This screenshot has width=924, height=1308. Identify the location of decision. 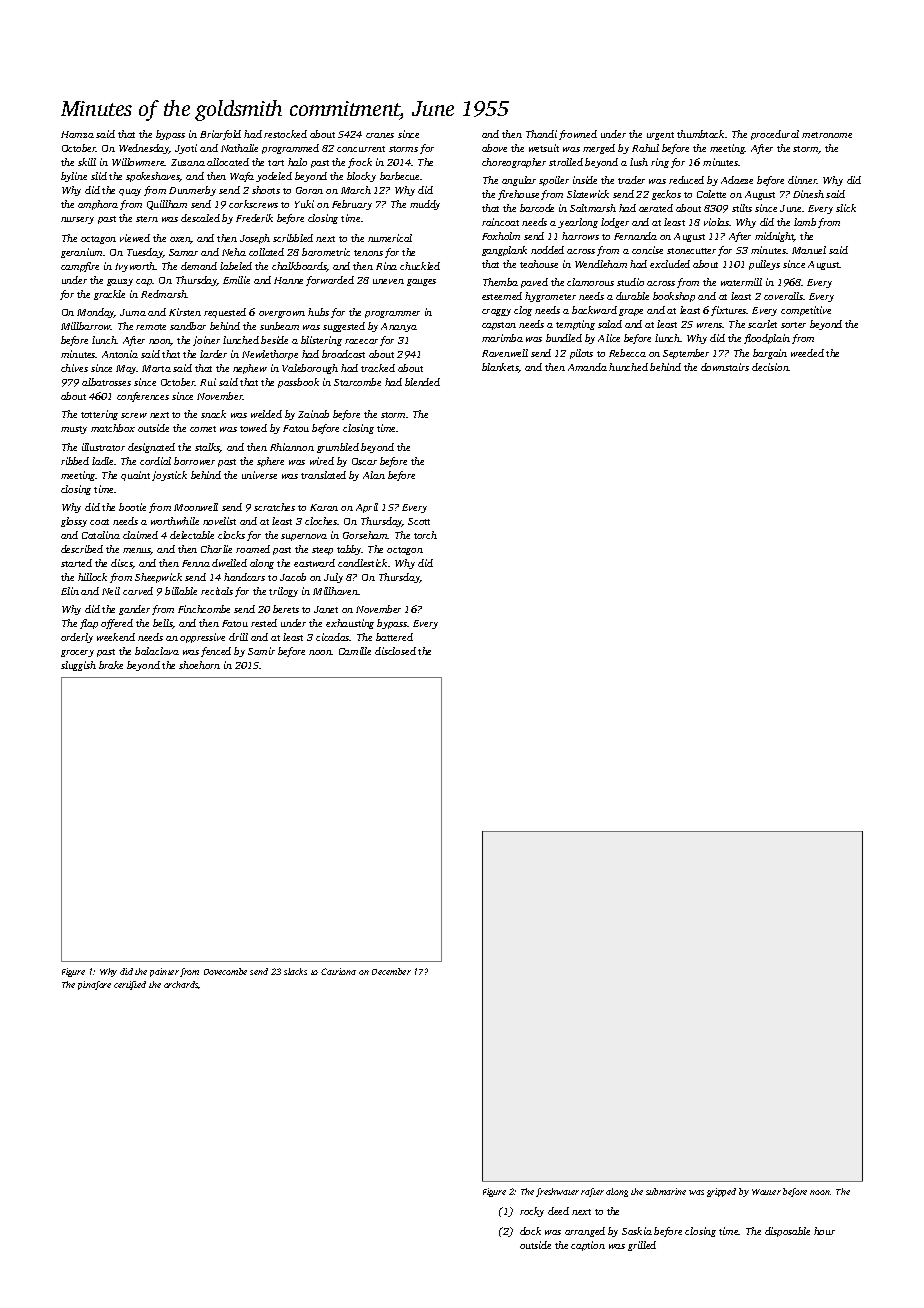
(770, 367).
